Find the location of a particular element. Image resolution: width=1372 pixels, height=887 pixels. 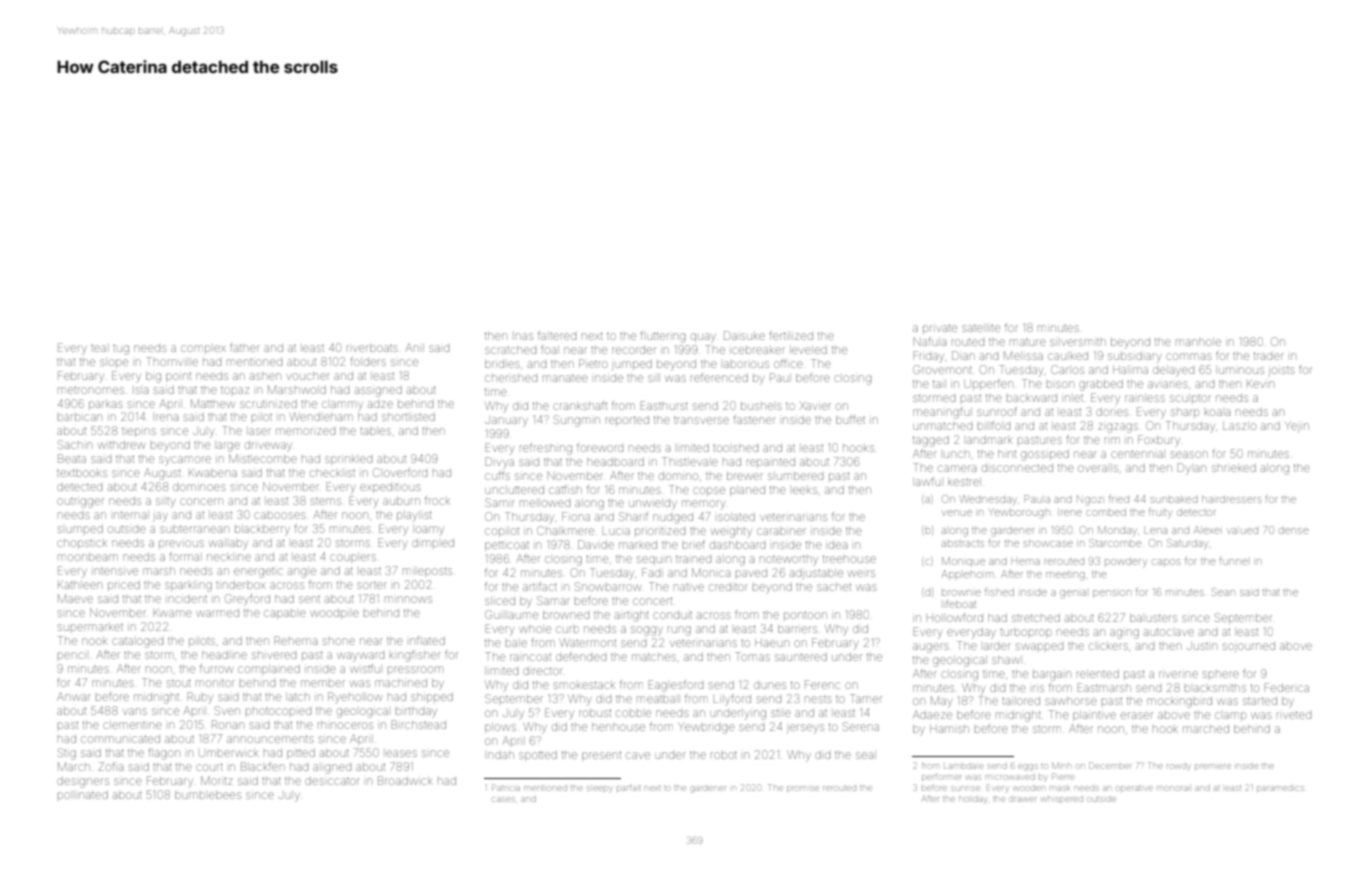

internal is located at coordinates (131, 515).
